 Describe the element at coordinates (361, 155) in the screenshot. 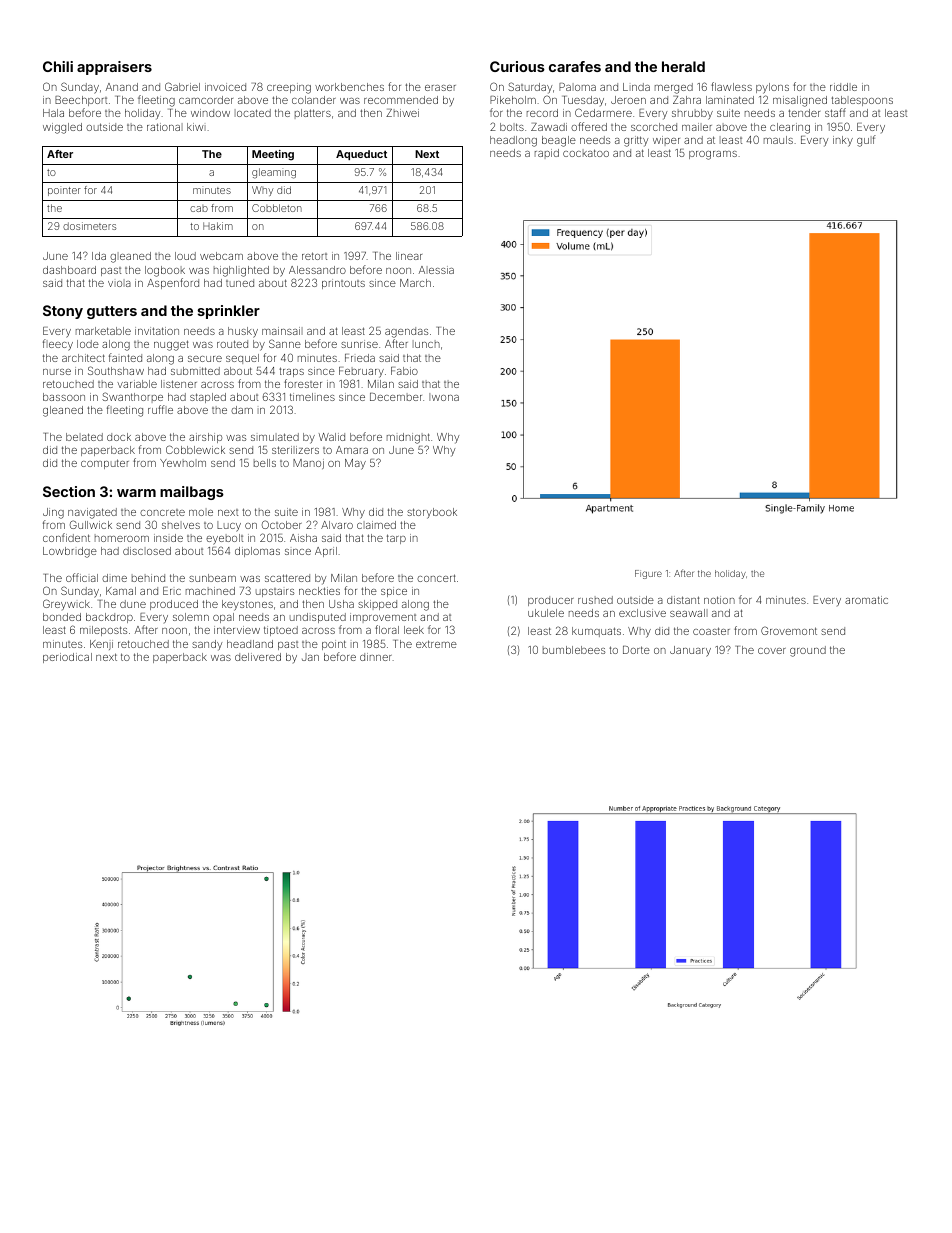

I see `Aqueduct` at that location.
